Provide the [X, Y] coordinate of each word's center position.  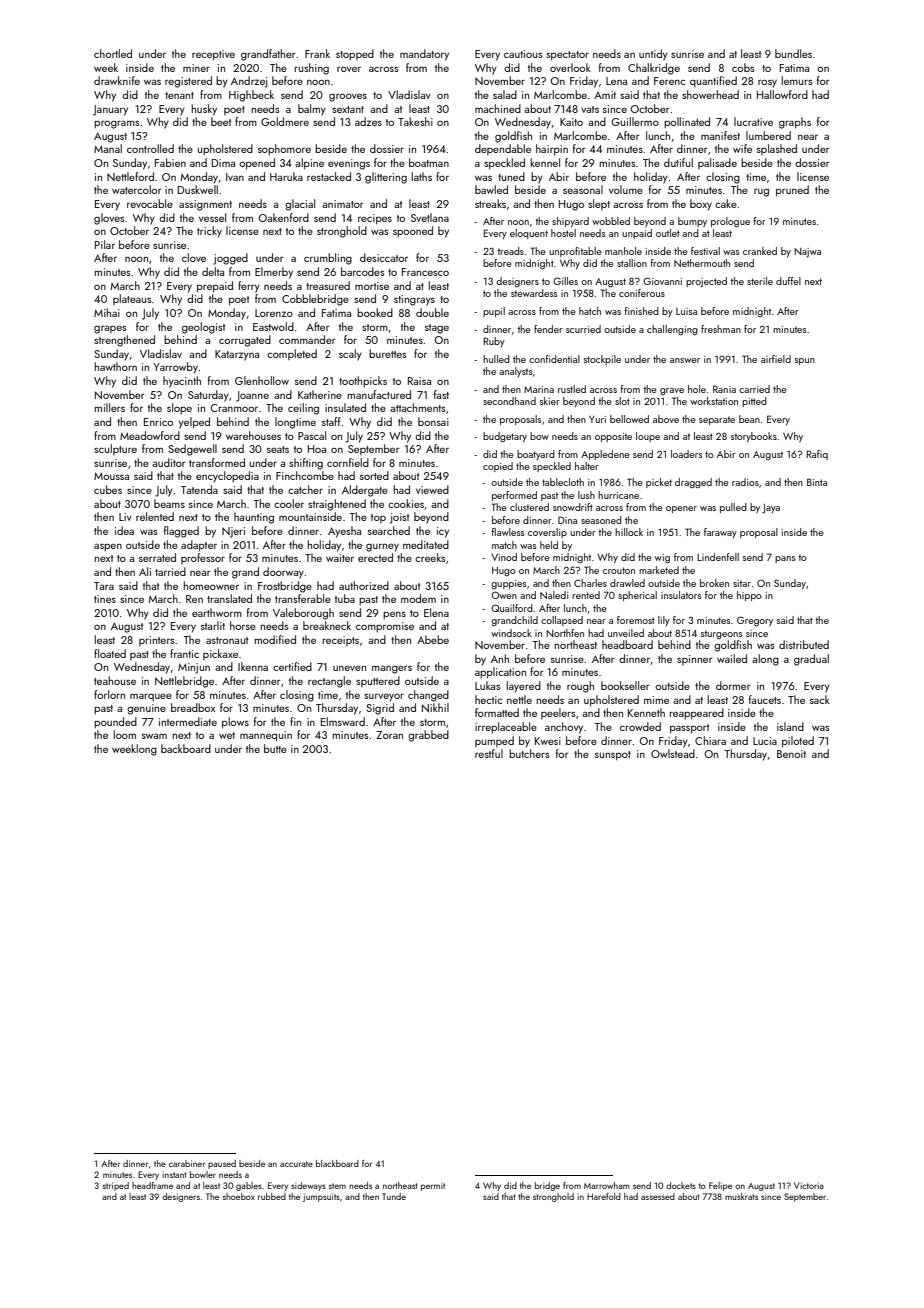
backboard [186, 748]
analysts [515, 372]
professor [203, 558]
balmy [312, 110]
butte [275, 748]
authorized [364, 585]
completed [292, 354]
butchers [529, 753]
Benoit [791, 754]
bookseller [625, 685]
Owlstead [673, 753]
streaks [490, 203]
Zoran [389, 735]
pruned [792, 191]
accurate [296, 1164]
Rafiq [817, 455]
